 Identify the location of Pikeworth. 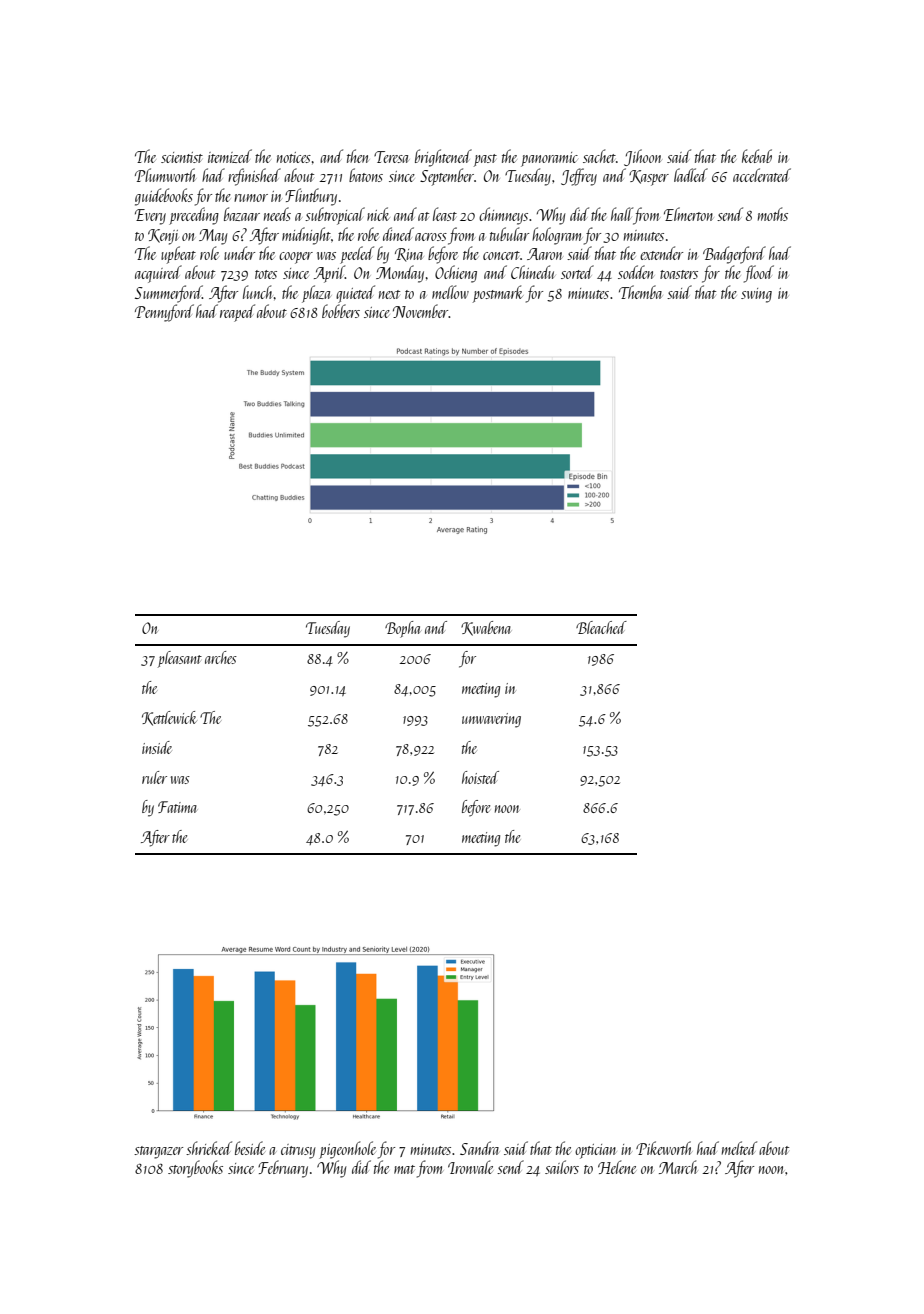
(664, 1148).
